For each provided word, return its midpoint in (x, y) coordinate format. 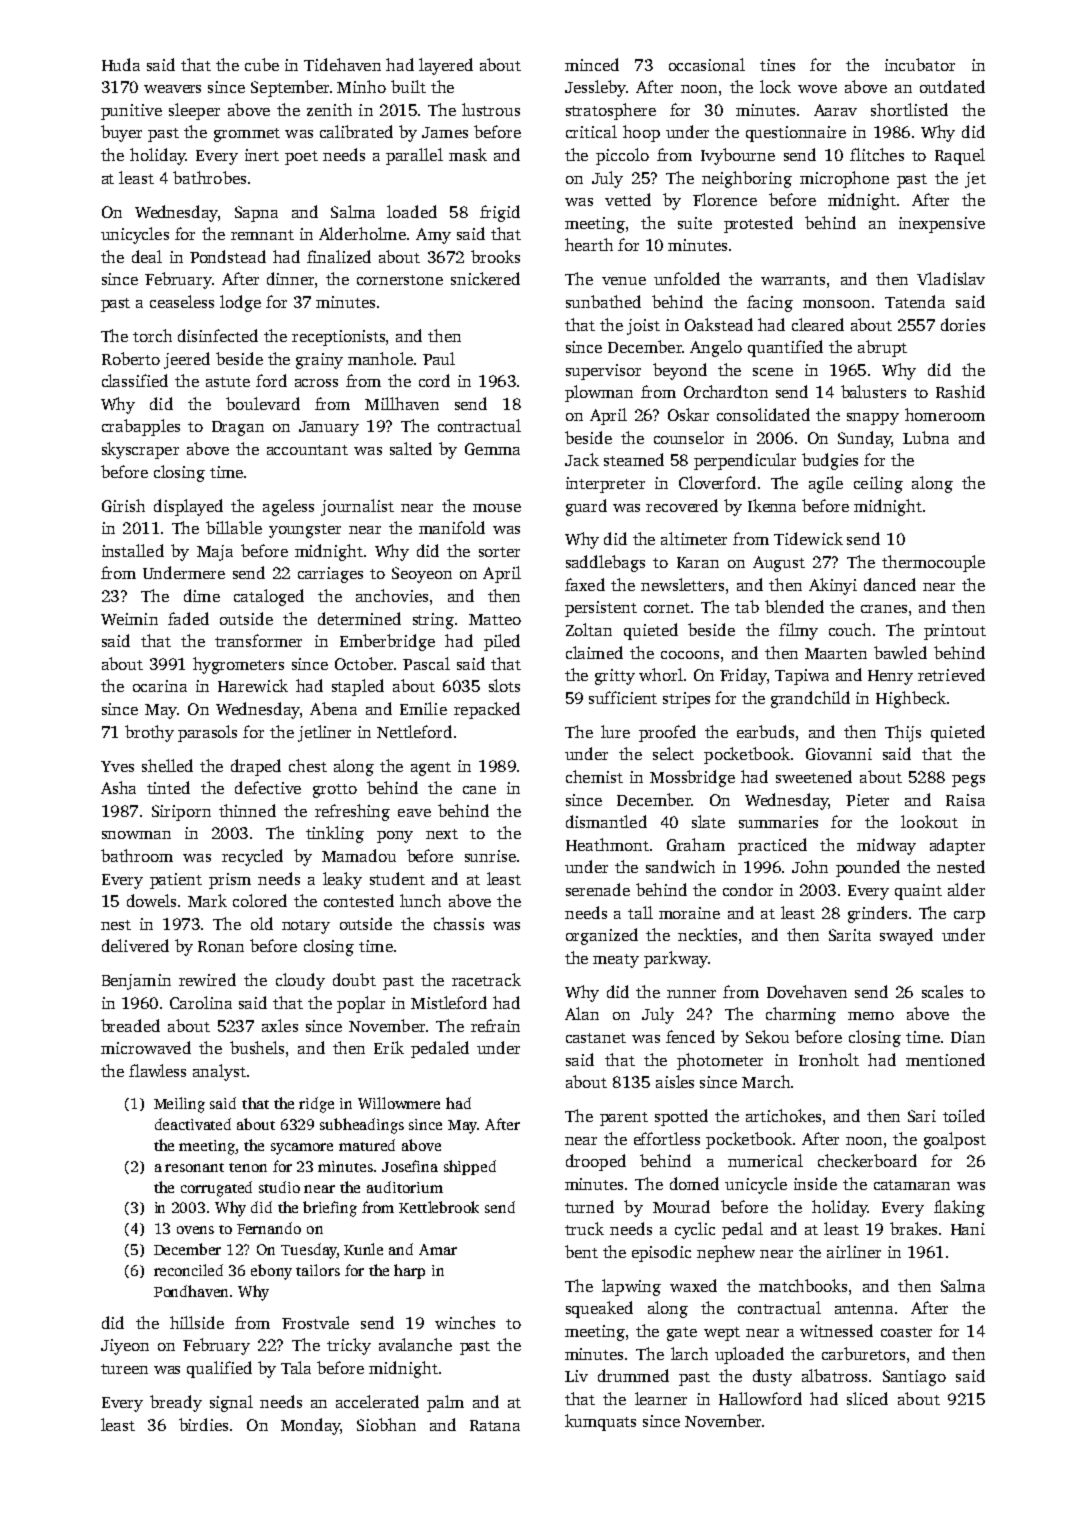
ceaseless (182, 301)
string (433, 621)
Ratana (495, 1425)
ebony (271, 1272)
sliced (867, 1398)
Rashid (960, 391)
